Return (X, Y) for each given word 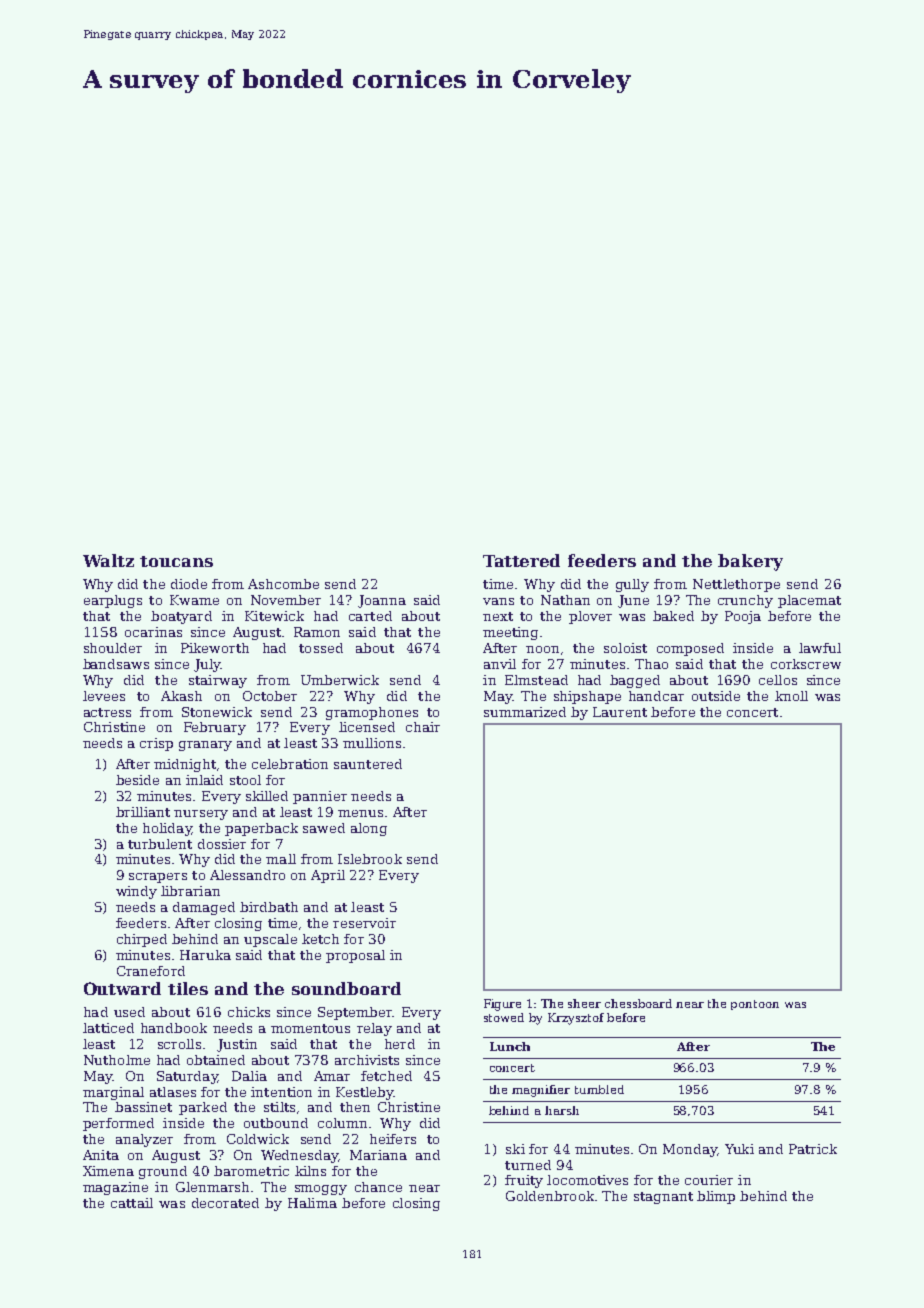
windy (136, 892)
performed (118, 1124)
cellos (778, 680)
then (355, 1107)
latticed (108, 1028)
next (498, 616)
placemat (809, 601)
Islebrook (370, 859)
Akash (181, 696)
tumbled (599, 1089)
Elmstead (536, 680)
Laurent (620, 712)
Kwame (194, 600)
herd (400, 1044)
